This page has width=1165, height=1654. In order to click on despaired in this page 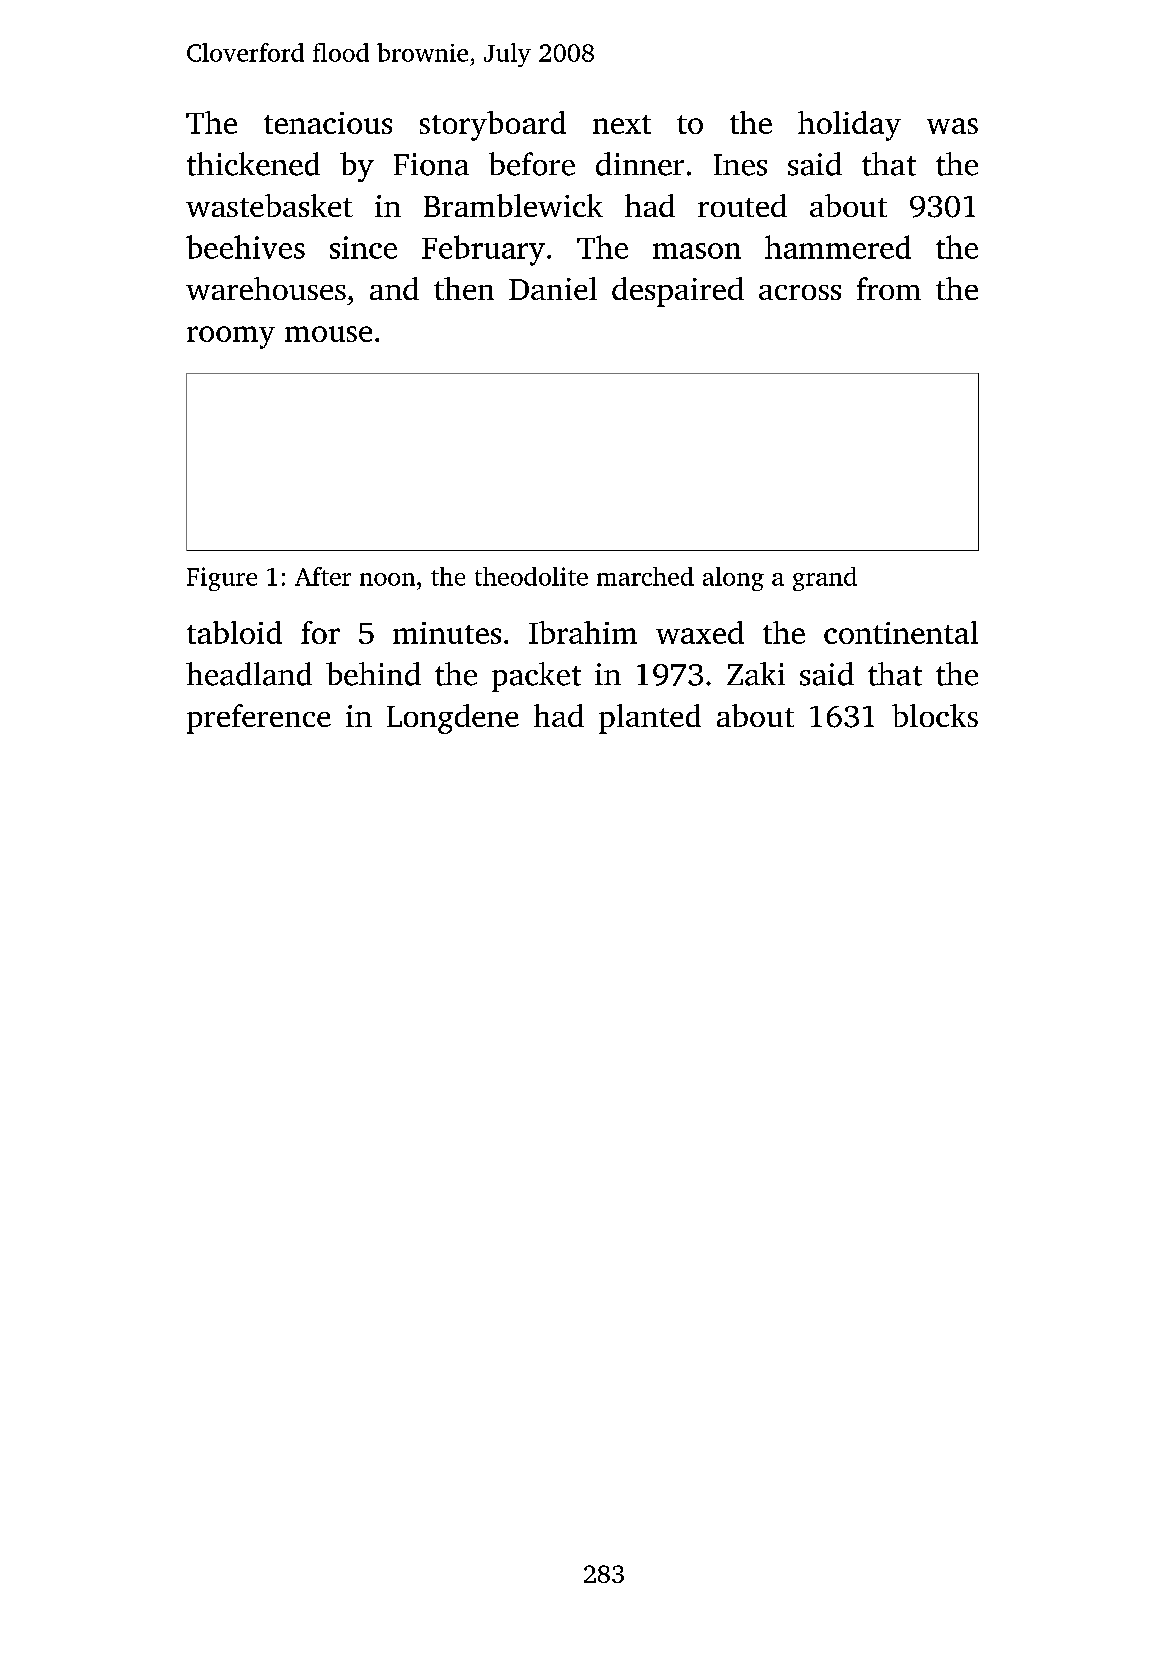, I will do `click(678, 292)`.
